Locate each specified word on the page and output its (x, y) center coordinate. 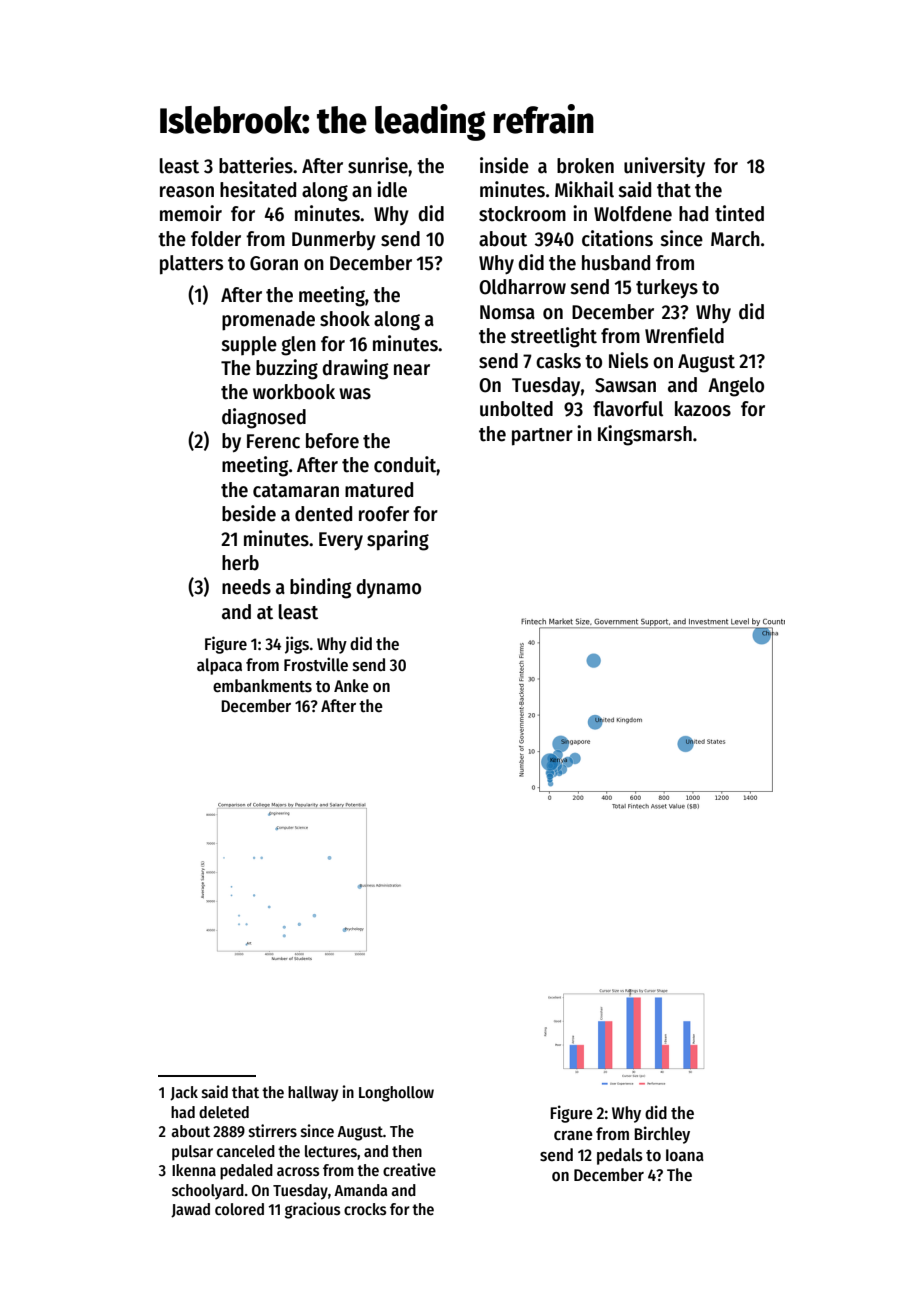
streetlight (554, 337)
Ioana (685, 1155)
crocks (365, 1209)
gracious (312, 1210)
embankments (262, 686)
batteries (256, 165)
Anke (351, 686)
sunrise (378, 165)
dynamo (388, 588)
